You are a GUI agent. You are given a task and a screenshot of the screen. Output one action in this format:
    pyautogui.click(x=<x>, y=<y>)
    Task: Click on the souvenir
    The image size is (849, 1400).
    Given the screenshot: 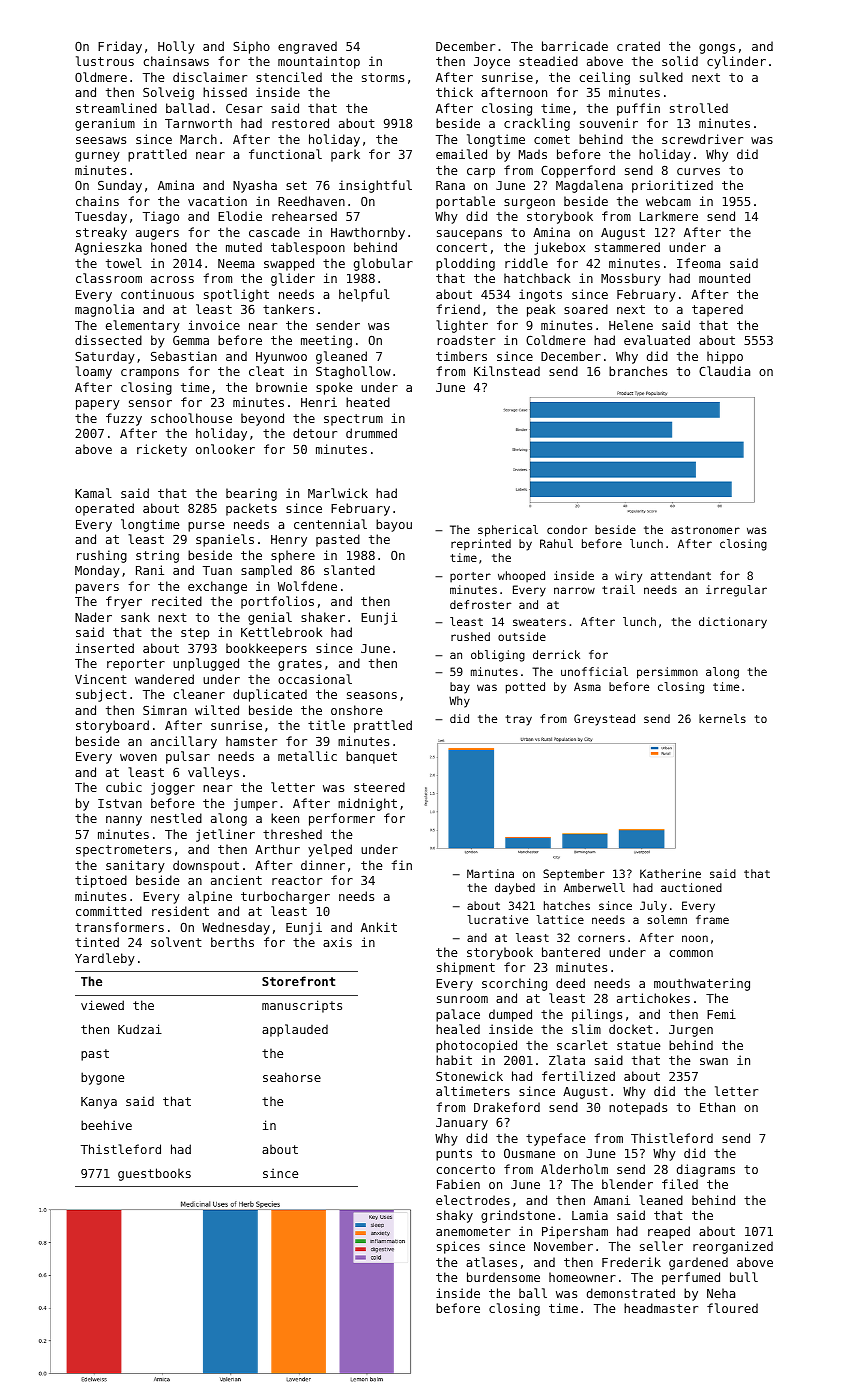 What is the action you would take?
    pyautogui.click(x=609, y=123)
